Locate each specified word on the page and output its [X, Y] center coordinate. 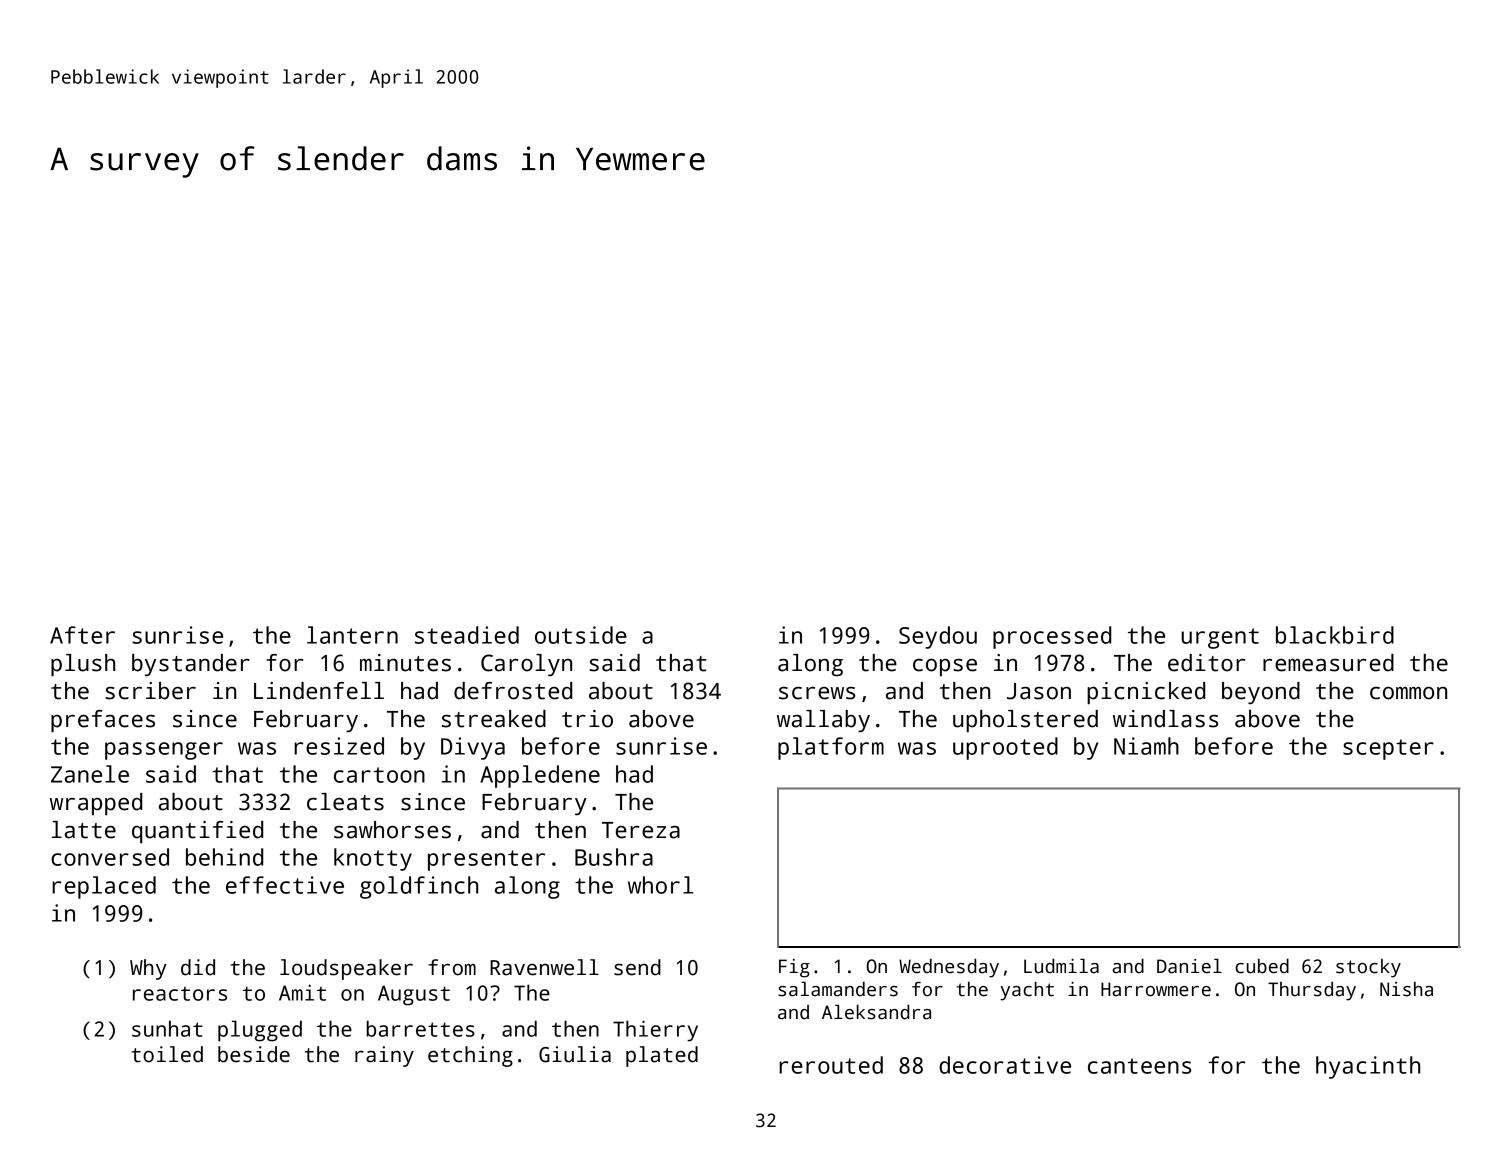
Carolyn [526, 665]
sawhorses [392, 830]
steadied [467, 635]
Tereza [641, 830]
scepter [1388, 749]
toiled [167, 1054]
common [1408, 693]
